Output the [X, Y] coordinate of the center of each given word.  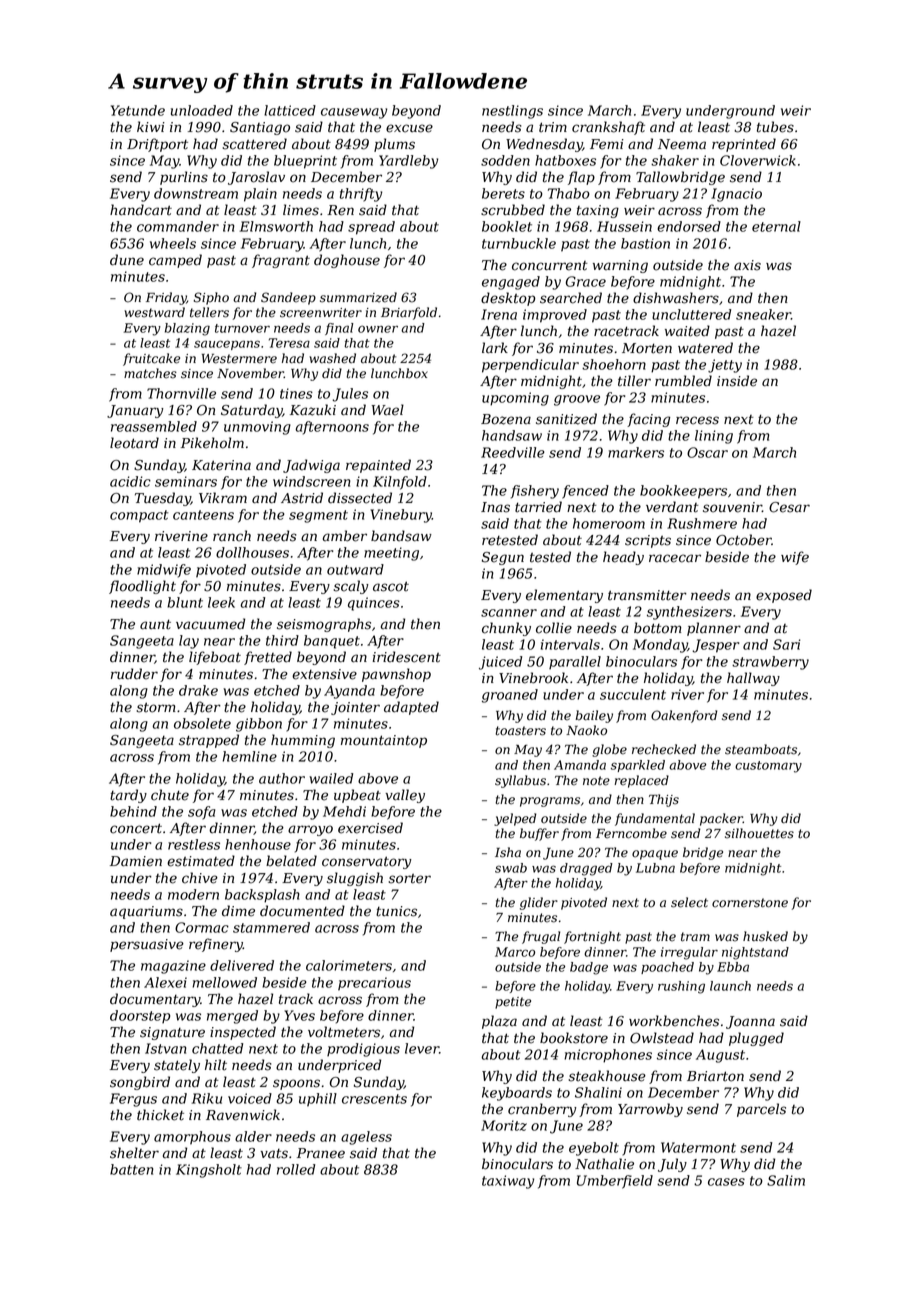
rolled [296, 1169]
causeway [354, 113]
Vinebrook [533, 678]
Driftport [157, 145]
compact [139, 516]
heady [623, 558]
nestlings [512, 112]
